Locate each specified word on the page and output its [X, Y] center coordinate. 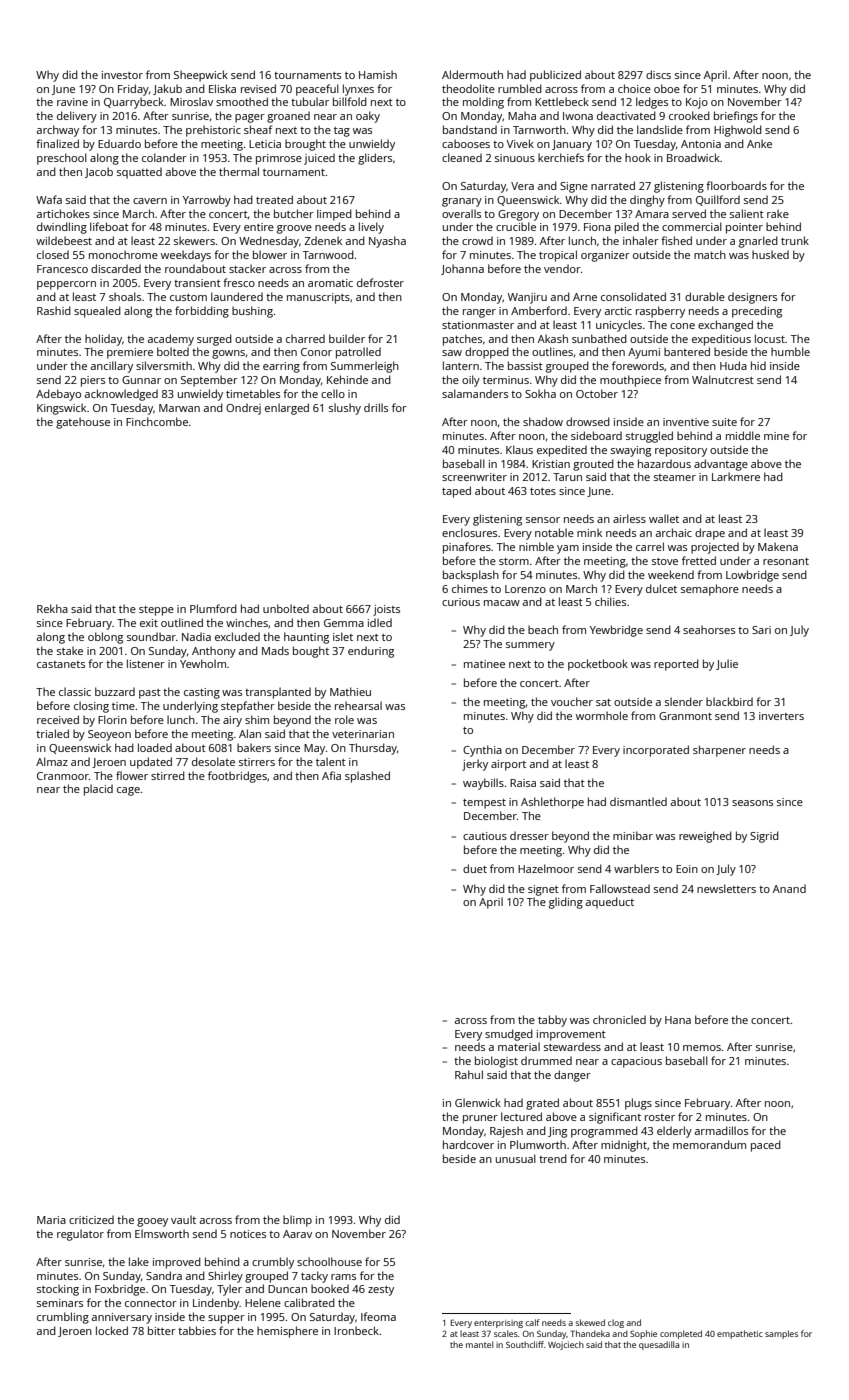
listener [146, 663]
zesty [381, 1291]
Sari [761, 630]
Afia [331, 775]
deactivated [626, 115]
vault [183, 1219]
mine [776, 436]
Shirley [225, 1277]
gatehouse [83, 423]
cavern [150, 201]
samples [781, 1334]
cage [128, 791]
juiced [319, 159]
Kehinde [347, 379]
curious [461, 602]
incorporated [656, 751]
